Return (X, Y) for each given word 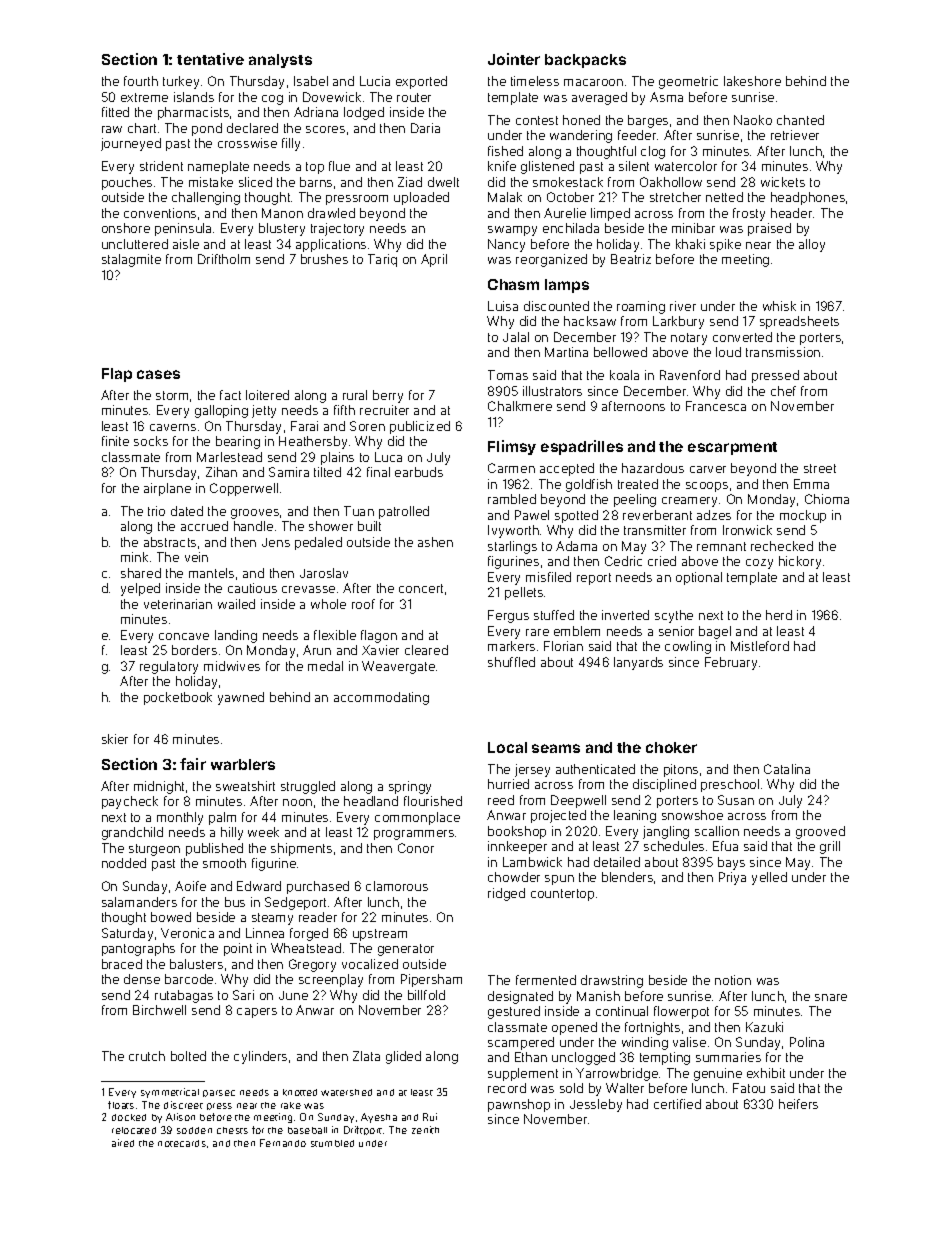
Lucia (375, 81)
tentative (210, 59)
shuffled (511, 662)
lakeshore (752, 81)
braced (122, 964)
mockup (803, 516)
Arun (317, 650)
